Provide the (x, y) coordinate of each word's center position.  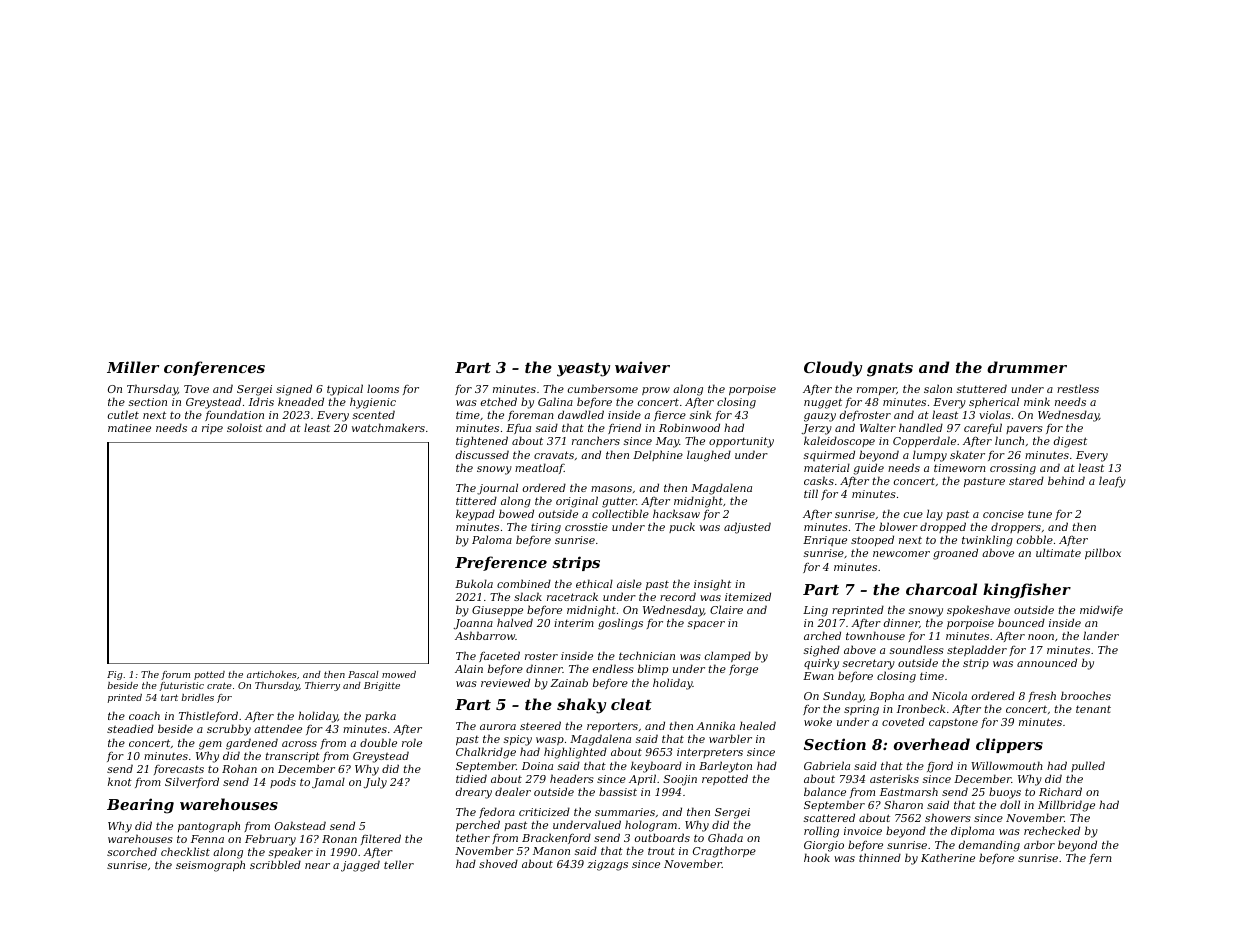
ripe (212, 429)
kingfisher (1027, 591)
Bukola (474, 583)
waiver (642, 367)
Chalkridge (486, 753)
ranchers (596, 440)
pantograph (209, 827)
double (378, 742)
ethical (594, 583)
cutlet (123, 414)
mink (1037, 401)
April (642, 779)
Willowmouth (1007, 765)
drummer (1027, 367)
